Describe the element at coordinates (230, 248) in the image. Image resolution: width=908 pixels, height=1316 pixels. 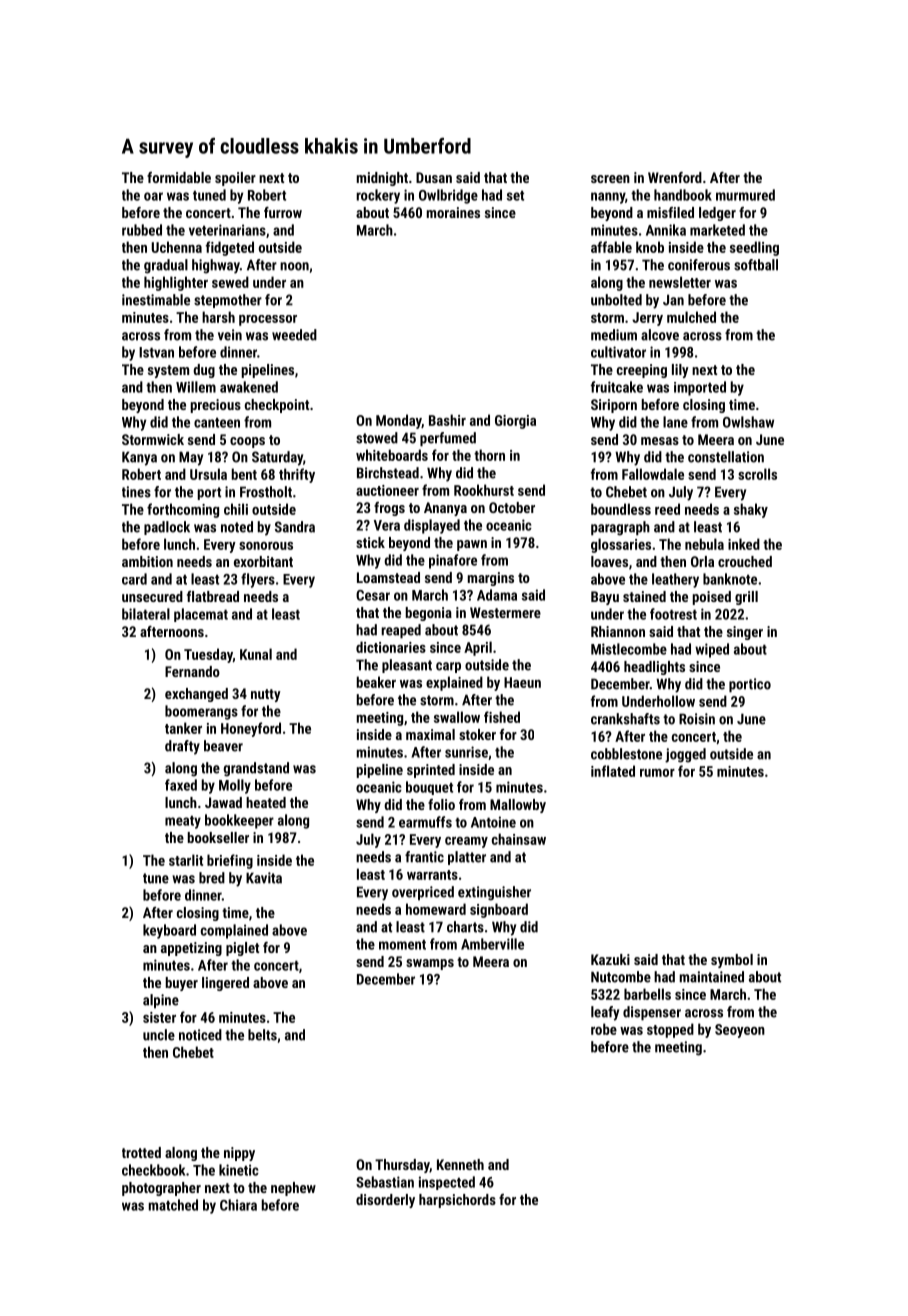
I see `fidgeted` at that location.
